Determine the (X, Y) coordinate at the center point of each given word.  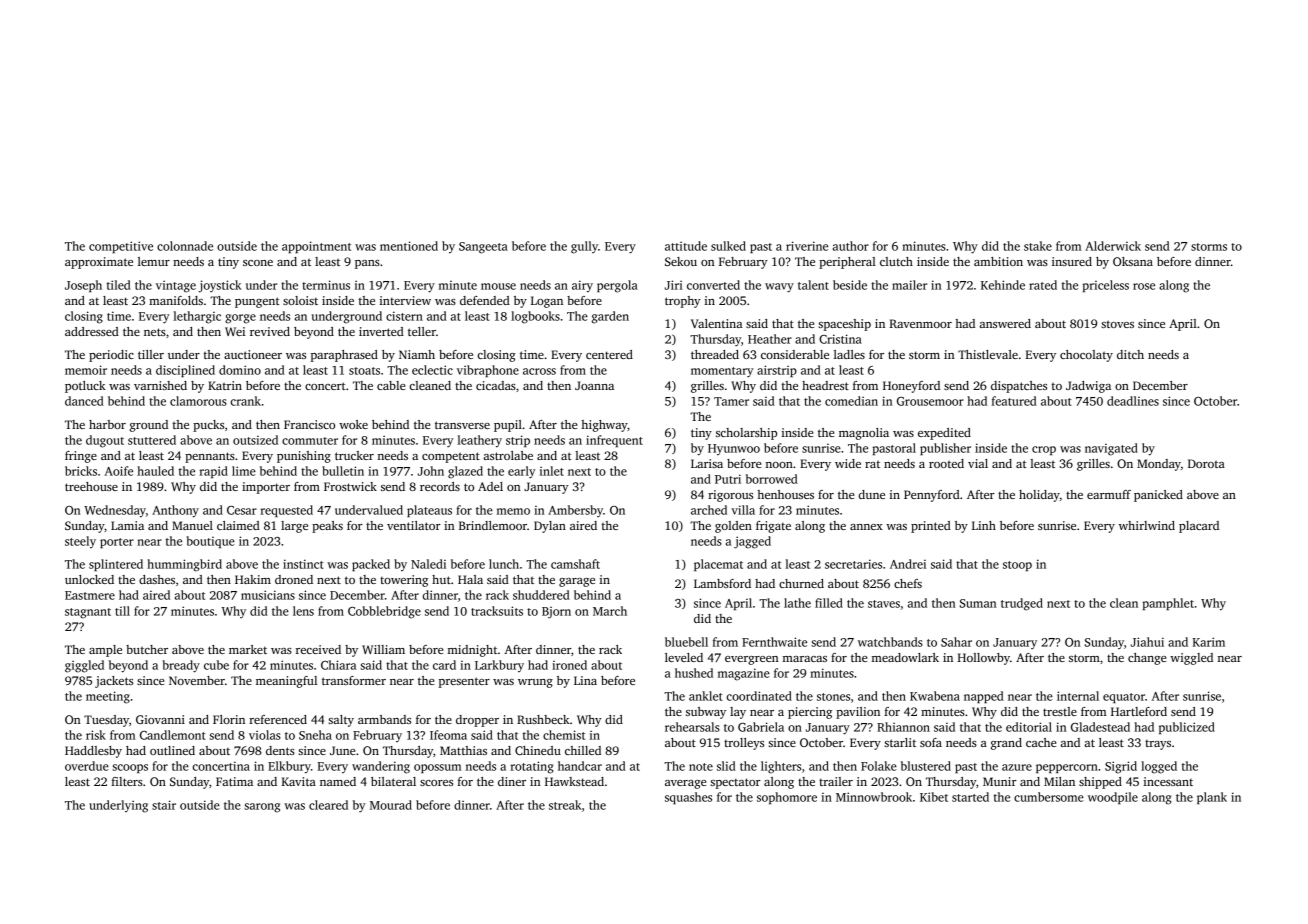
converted (713, 285)
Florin (229, 719)
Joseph (83, 286)
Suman (978, 603)
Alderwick (1113, 246)
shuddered (541, 595)
